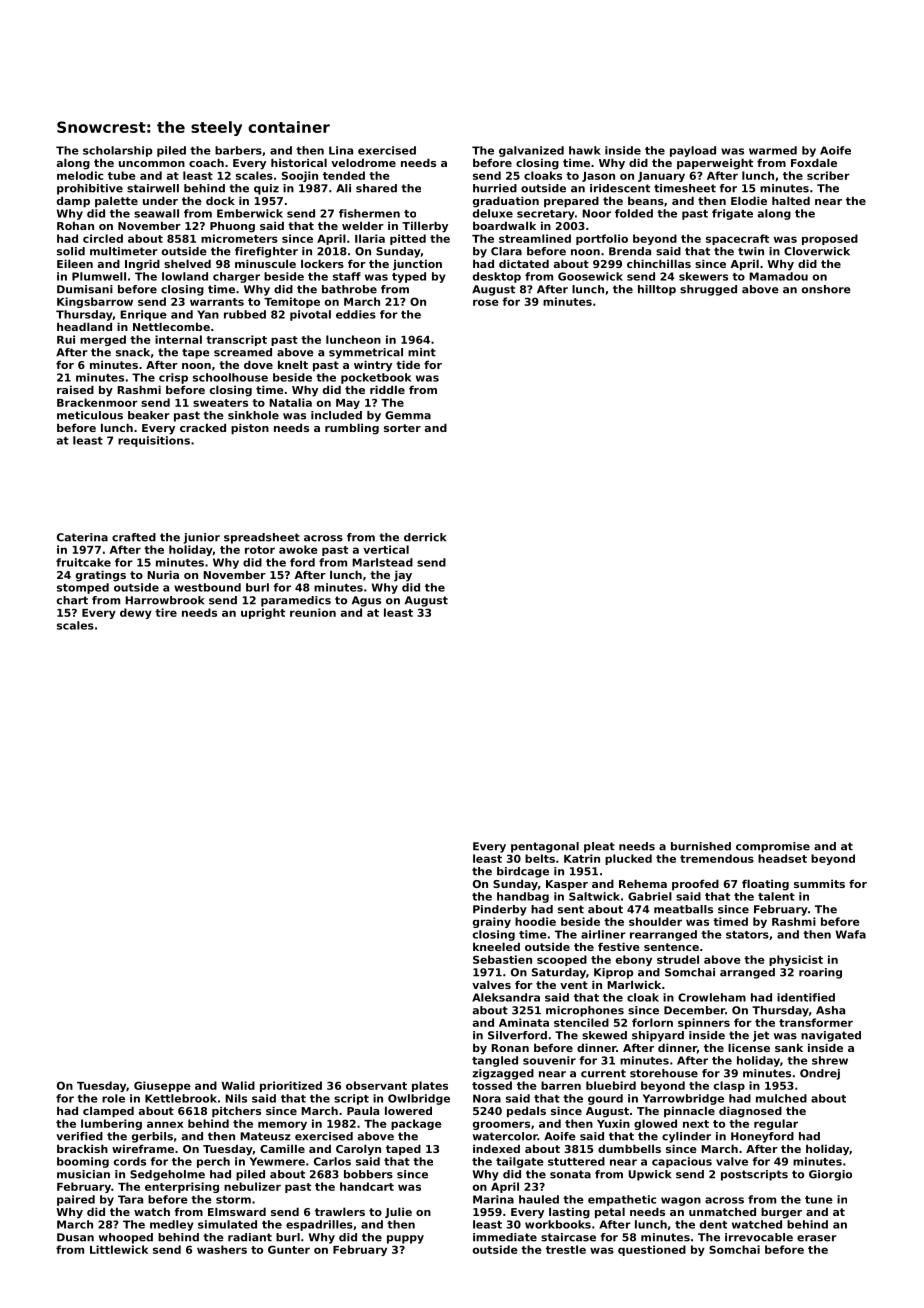  Describe the element at coordinates (590, 276) in the screenshot. I see `Goosewick` at that location.
